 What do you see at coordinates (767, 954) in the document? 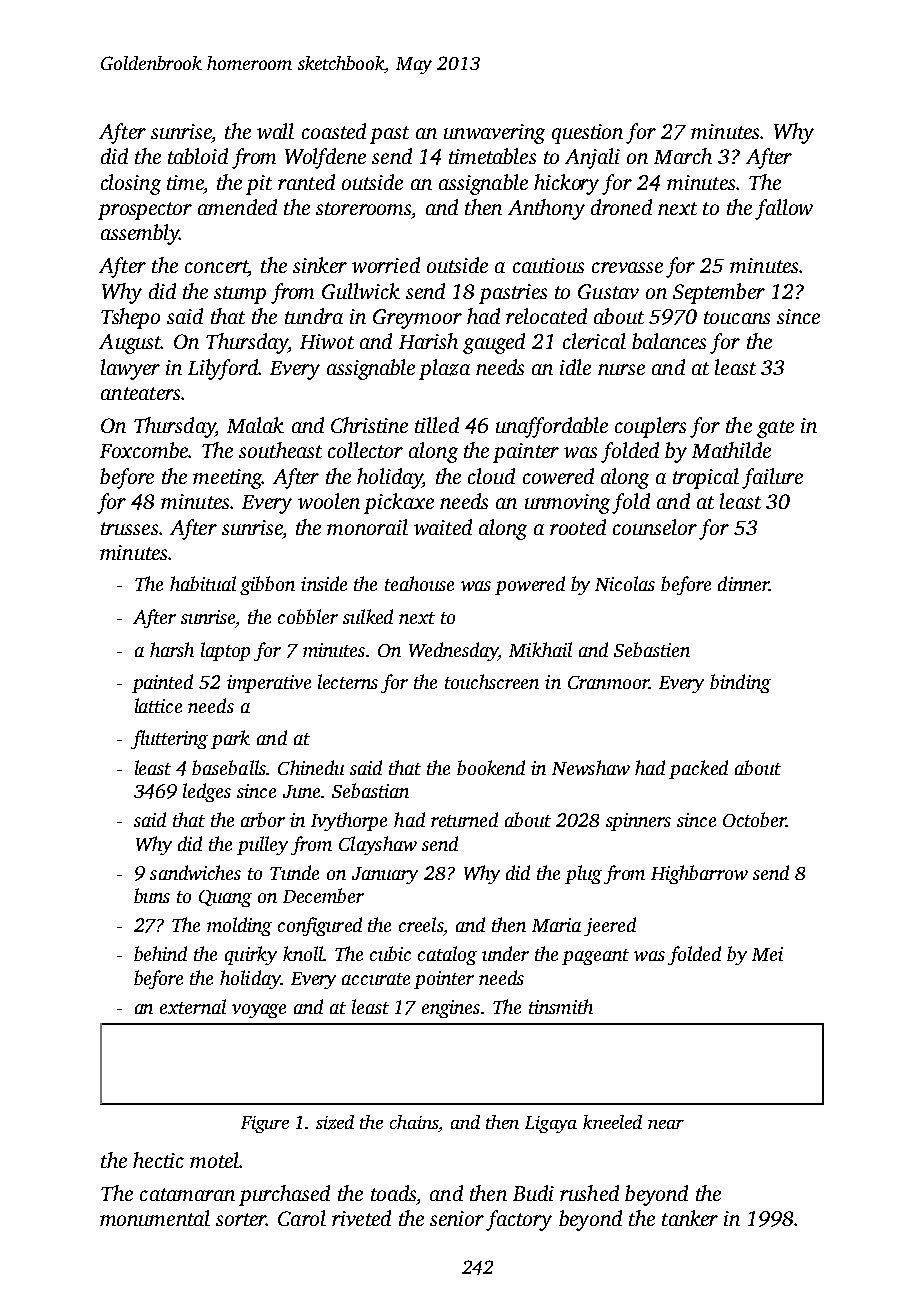
I see `Mei` at bounding box center [767, 954].
